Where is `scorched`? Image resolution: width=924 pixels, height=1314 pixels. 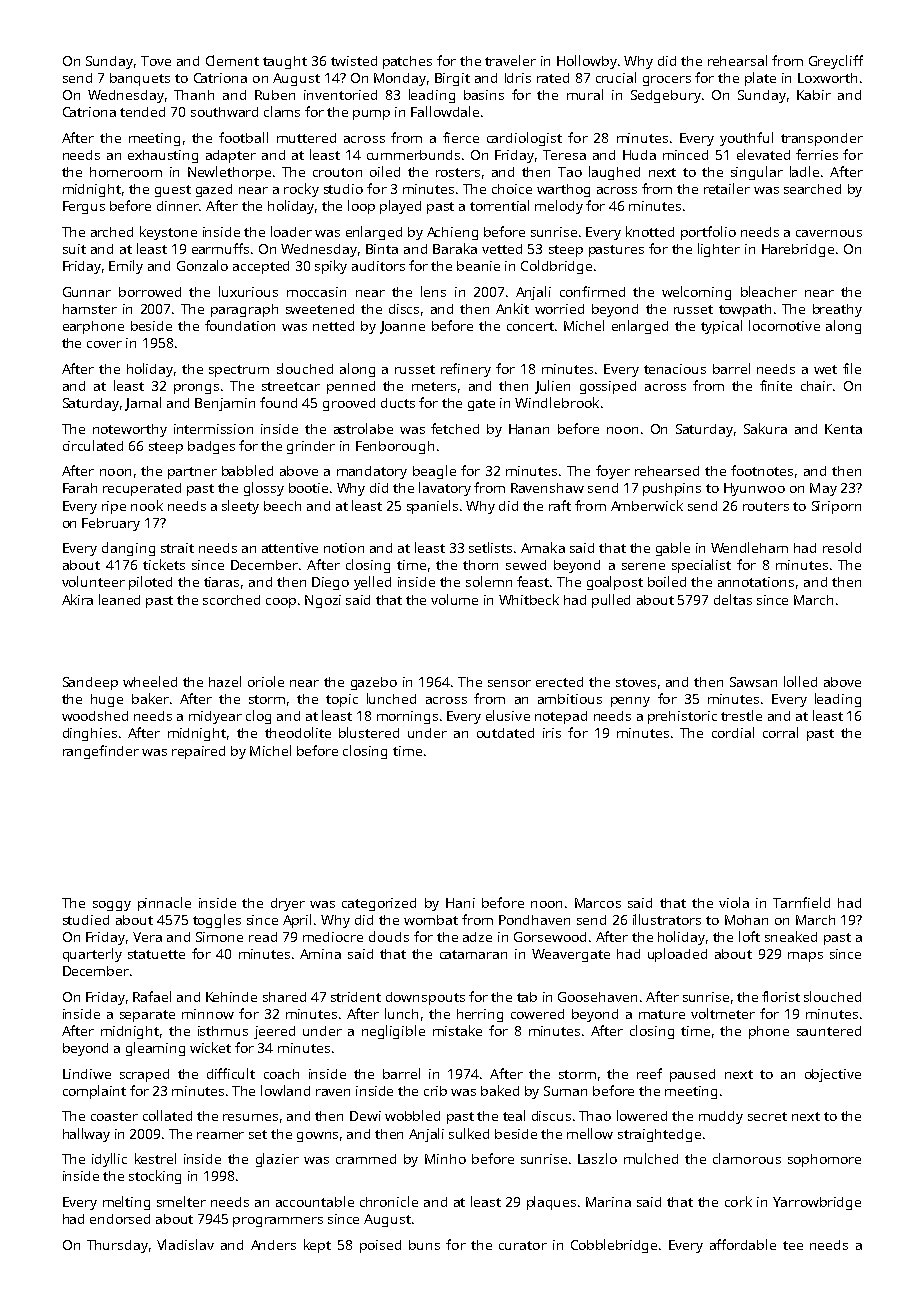
scorched is located at coordinates (231, 600).
